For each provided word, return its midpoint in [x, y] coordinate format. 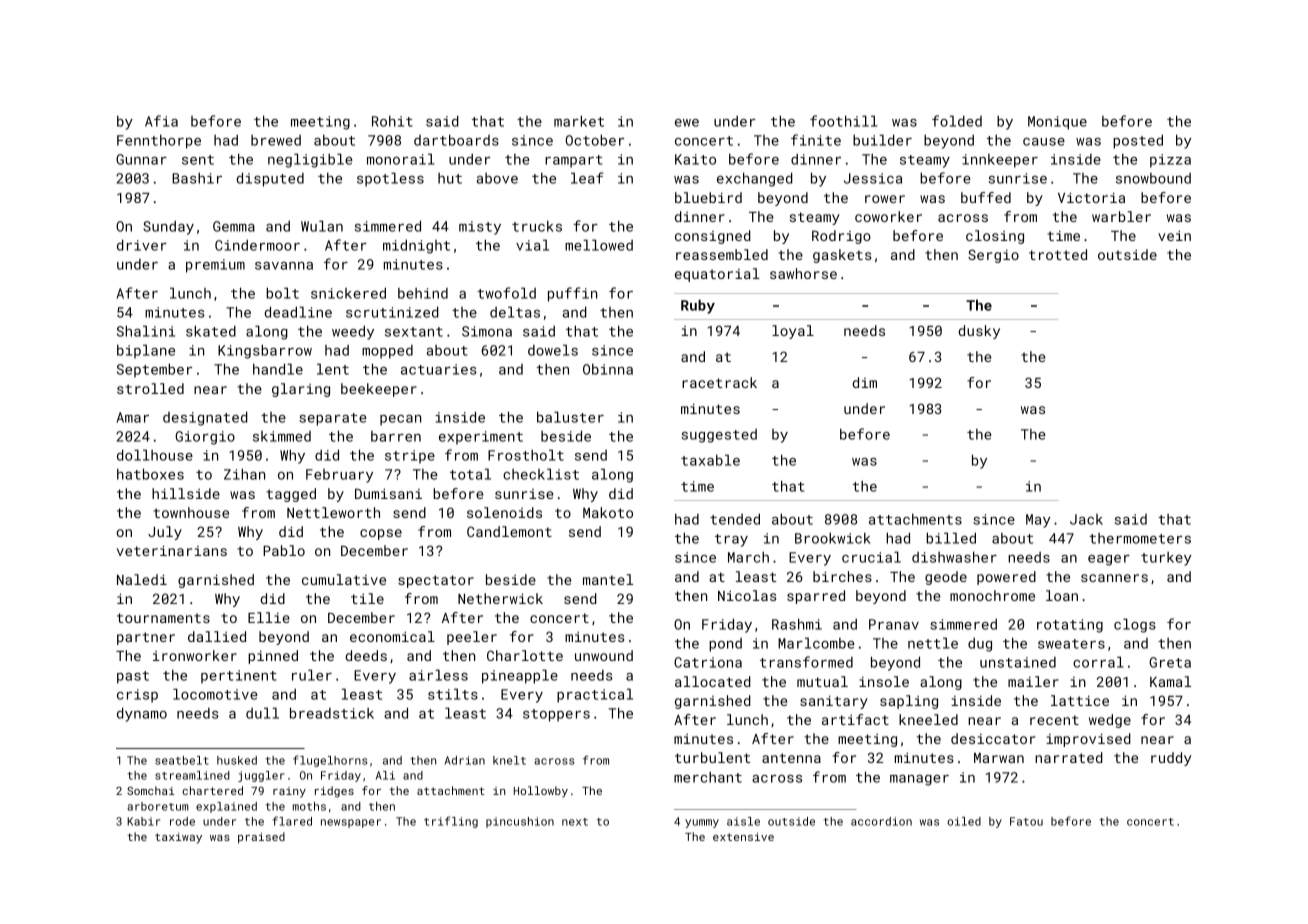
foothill [844, 121]
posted [1138, 141]
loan [1062, 595]
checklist [541, 474]
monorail [401, 159]
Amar [133, 417]
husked [237, 760]
